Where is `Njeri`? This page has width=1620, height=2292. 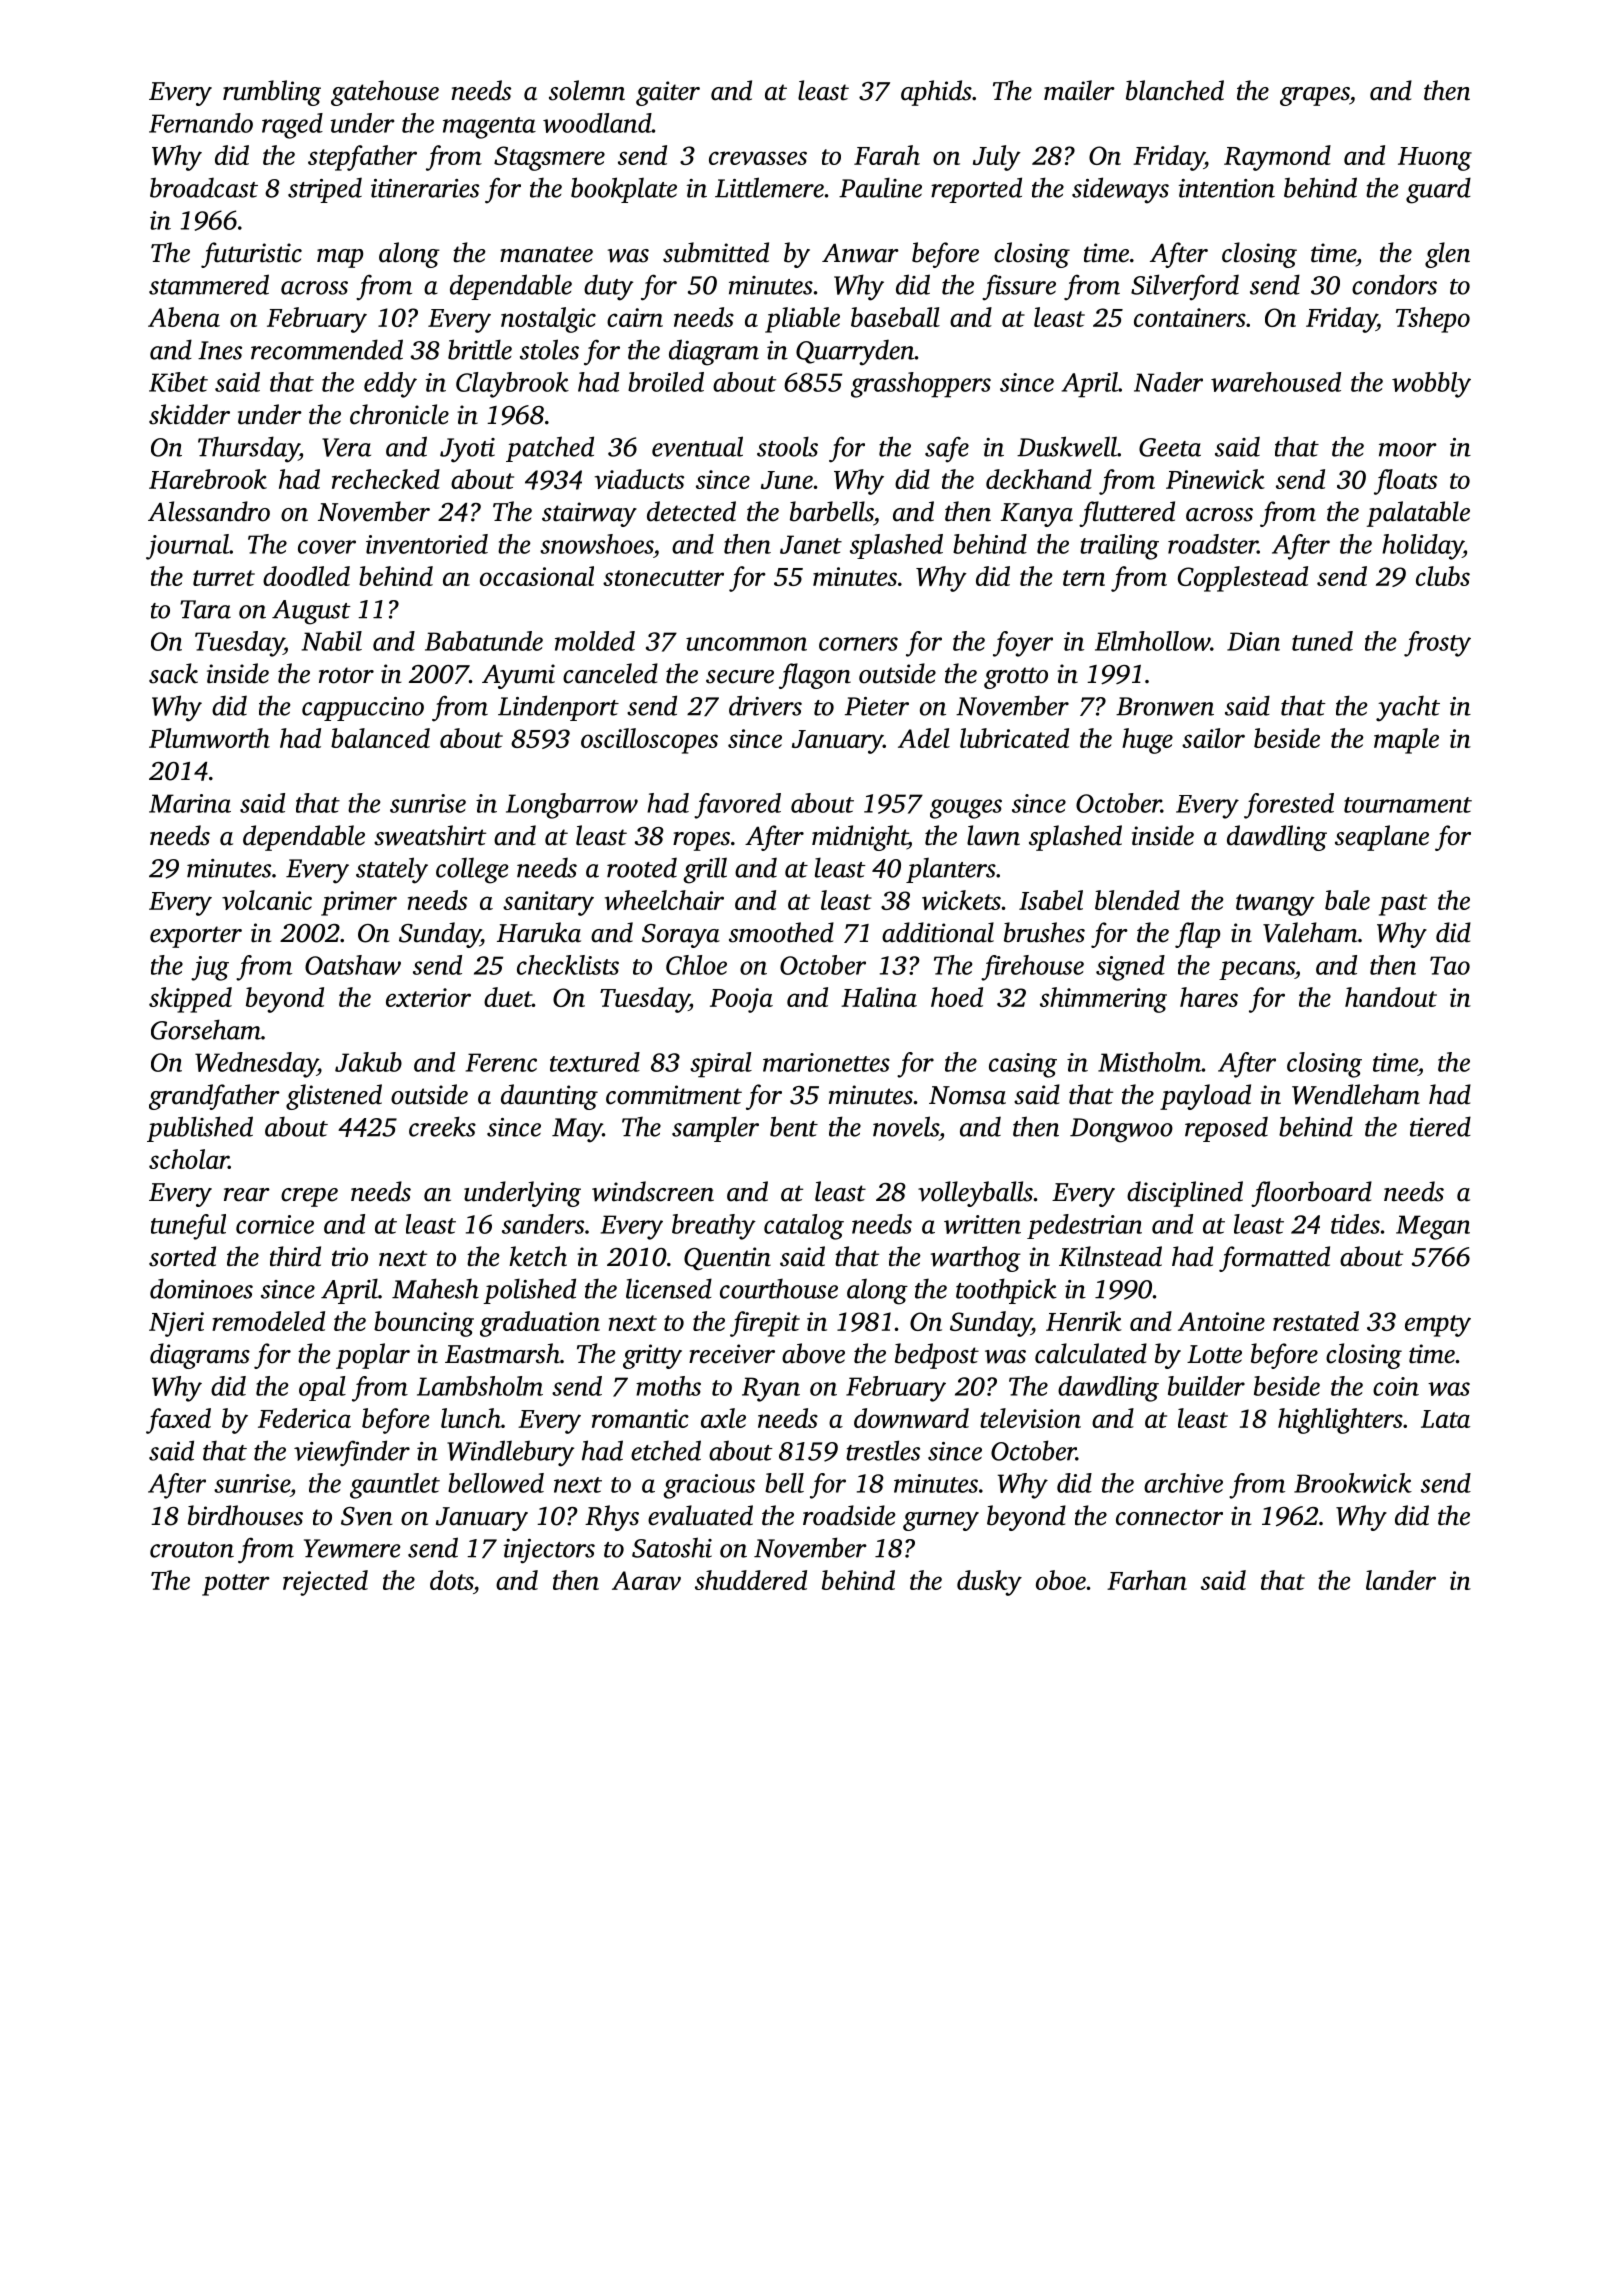 Njeri is located at coordinates (176, 1324).
